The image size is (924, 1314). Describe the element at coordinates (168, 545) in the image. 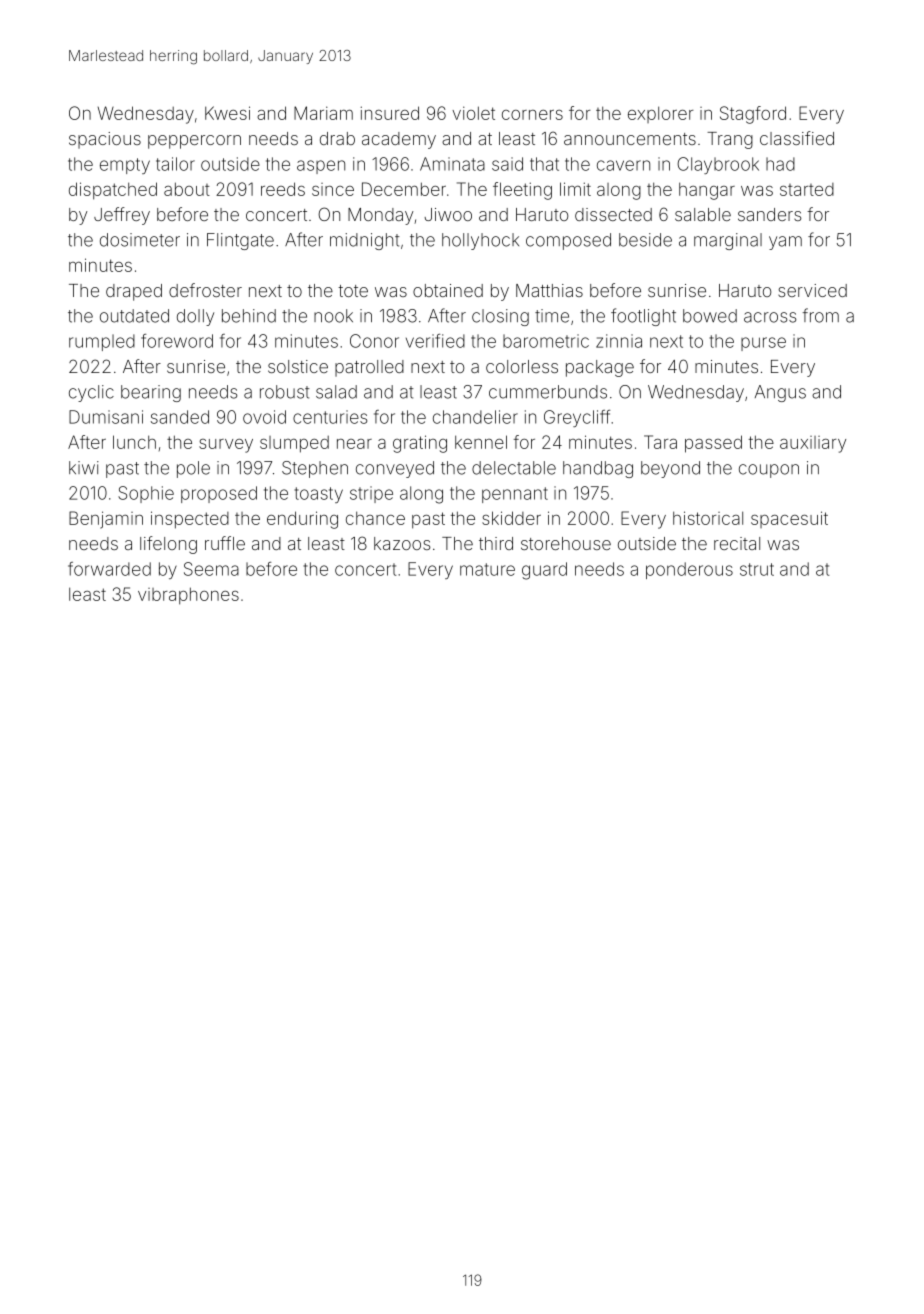

I see `lifelong` at that location.
